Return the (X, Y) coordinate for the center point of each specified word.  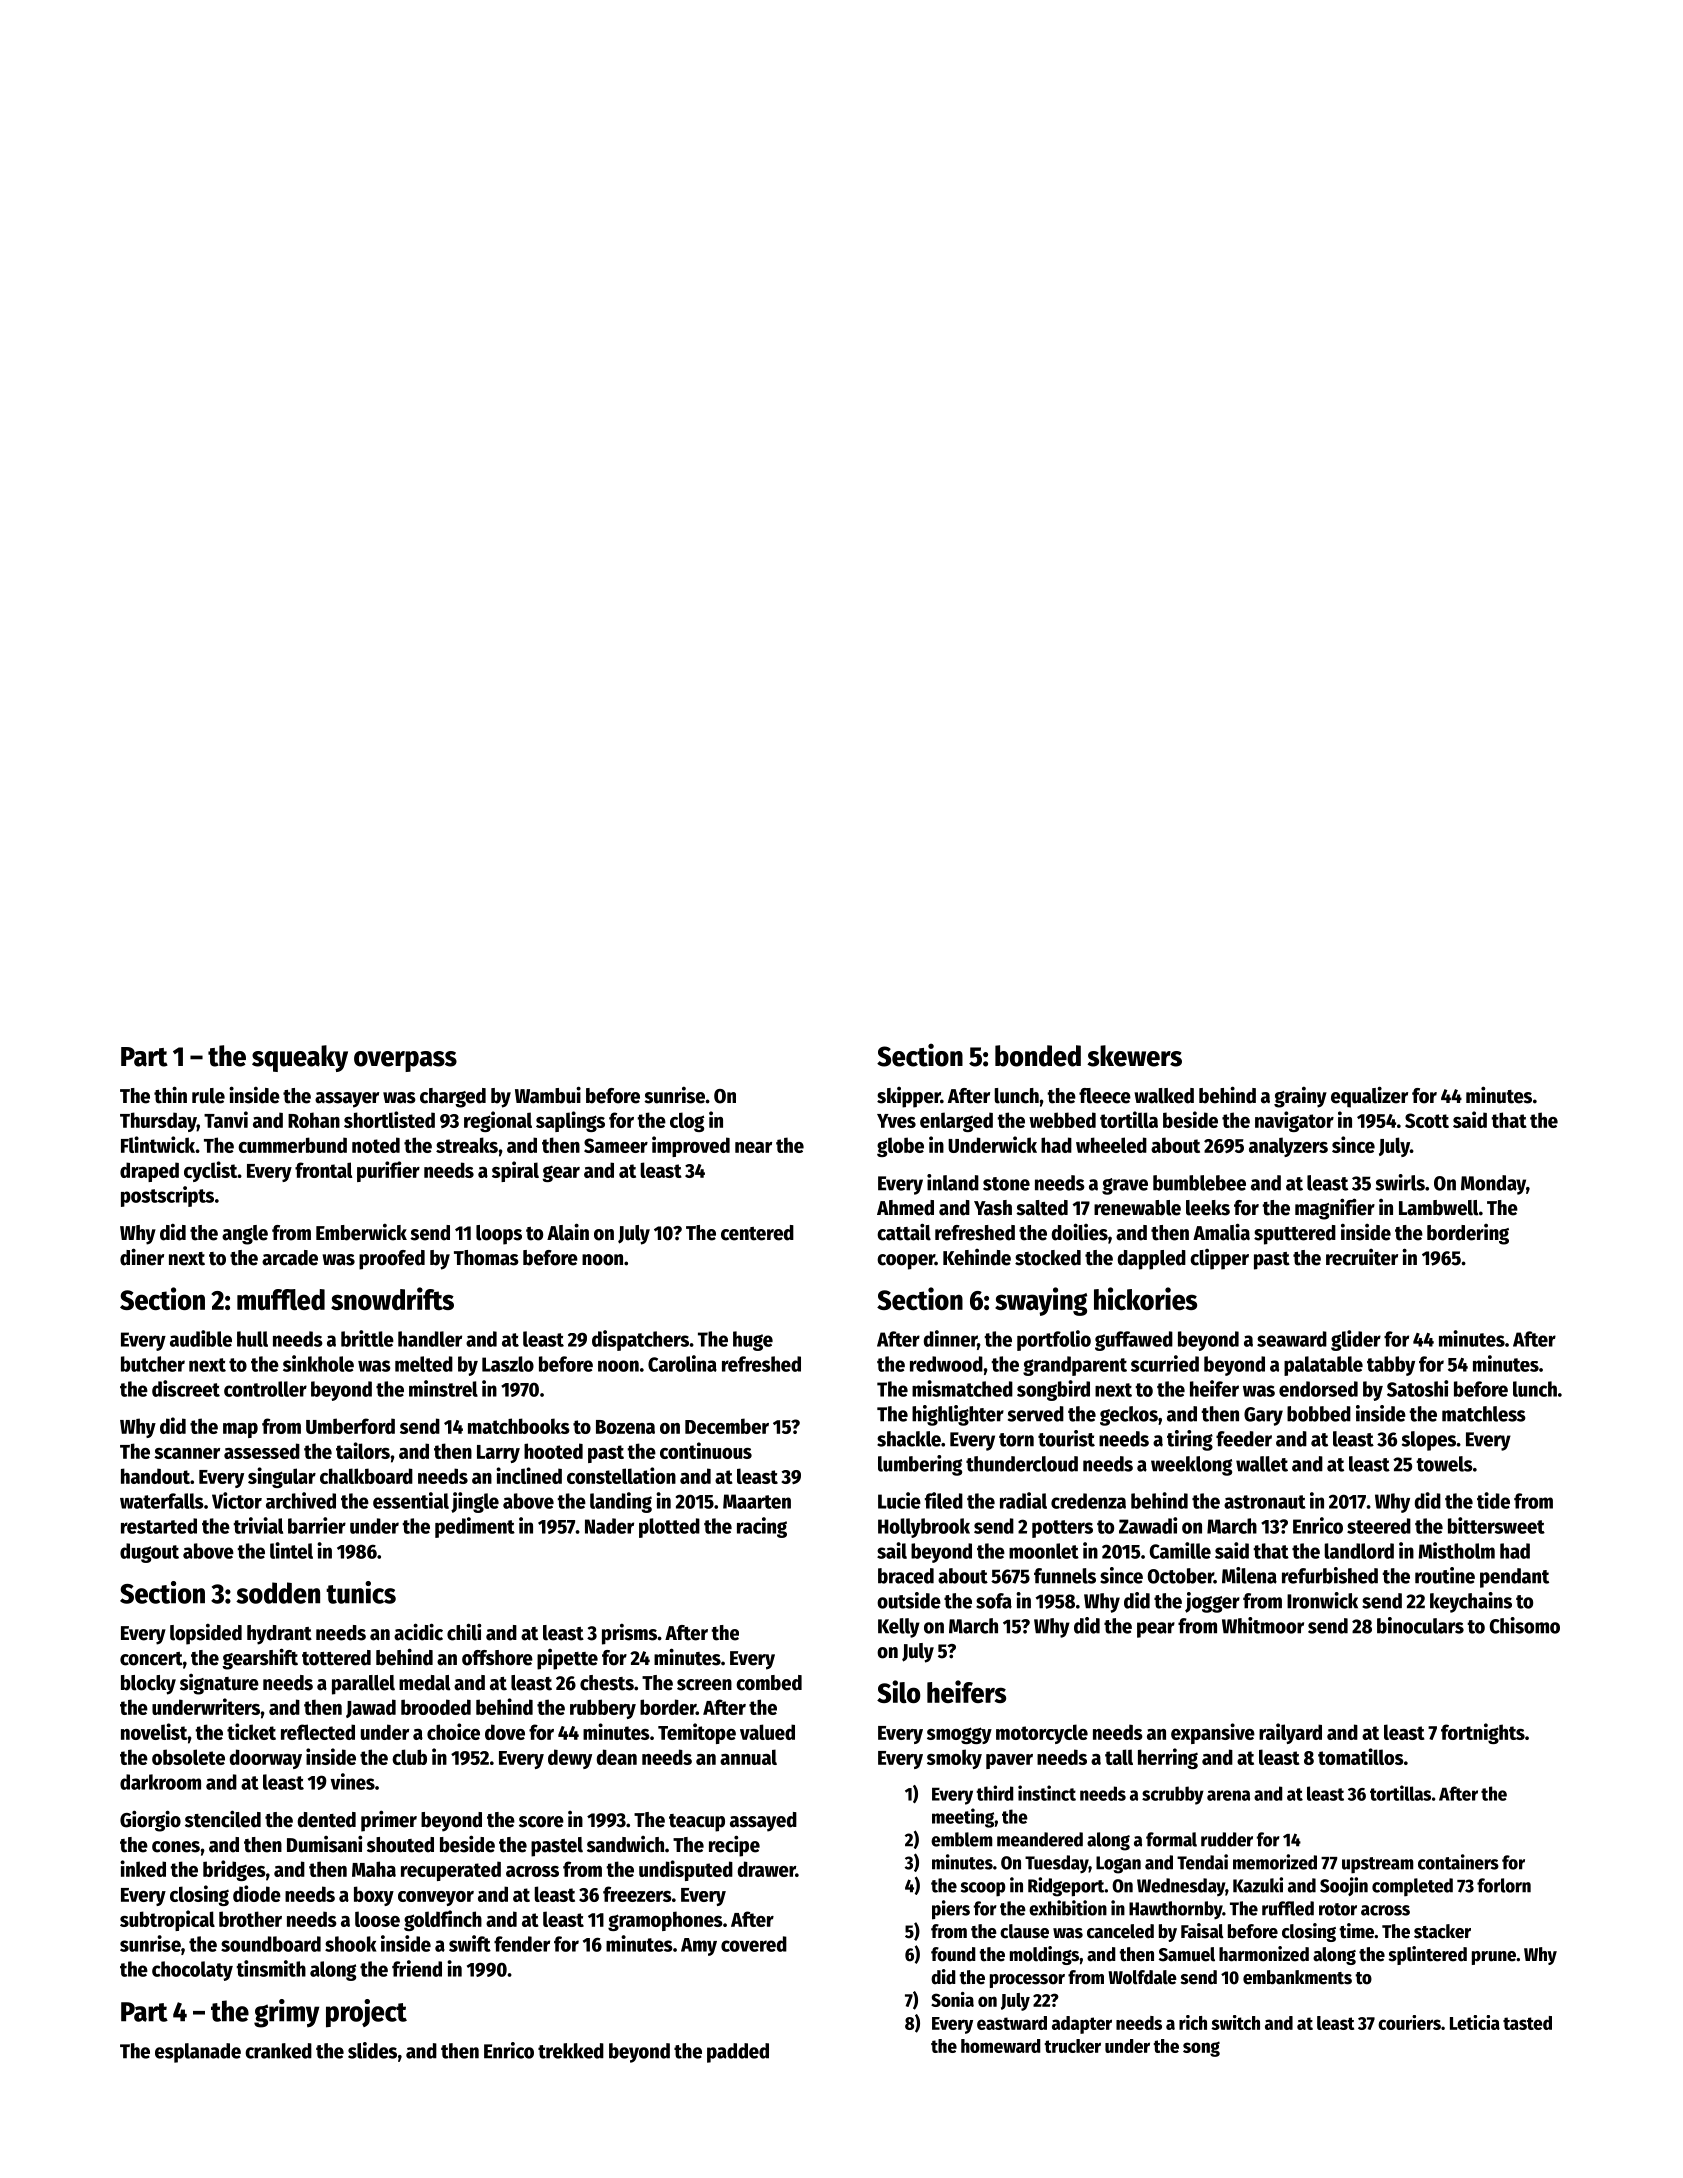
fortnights (1483, 1733)
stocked (1048, 1258)
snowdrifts (392, 1298)
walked (1164, 1096)
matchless (1484, 1414)
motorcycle (1042, 1734)
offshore (497, 1658)
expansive (1213, 1733)
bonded (1038, 1056)
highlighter (958, 1415)
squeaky (300, 1058)
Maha (374, 1869)
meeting (963, 1818)
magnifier (1335, 1209)
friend (417, 1968)
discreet (186, 1388)
